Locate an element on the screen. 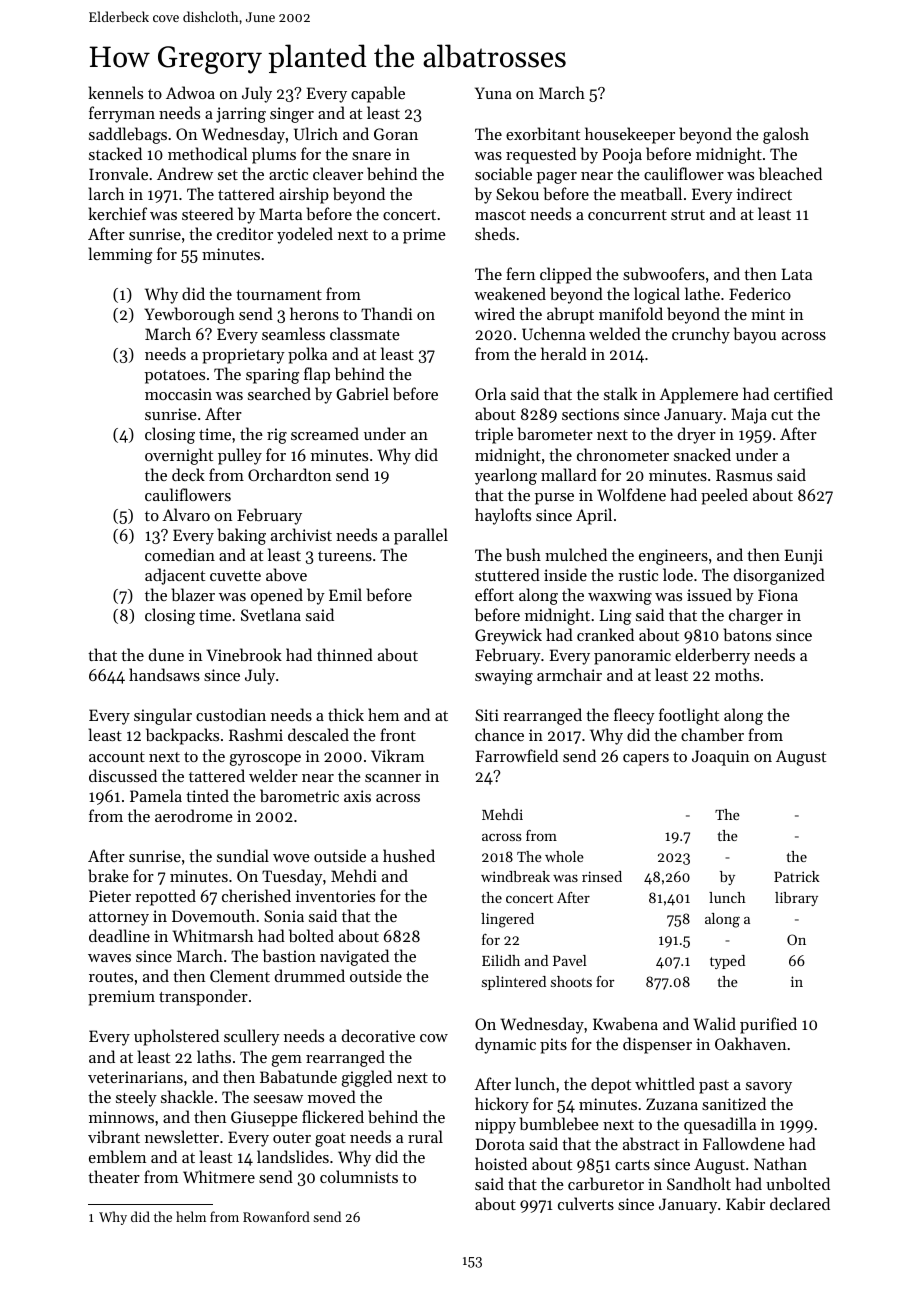  helm is located at coordinates (191, 1216).
